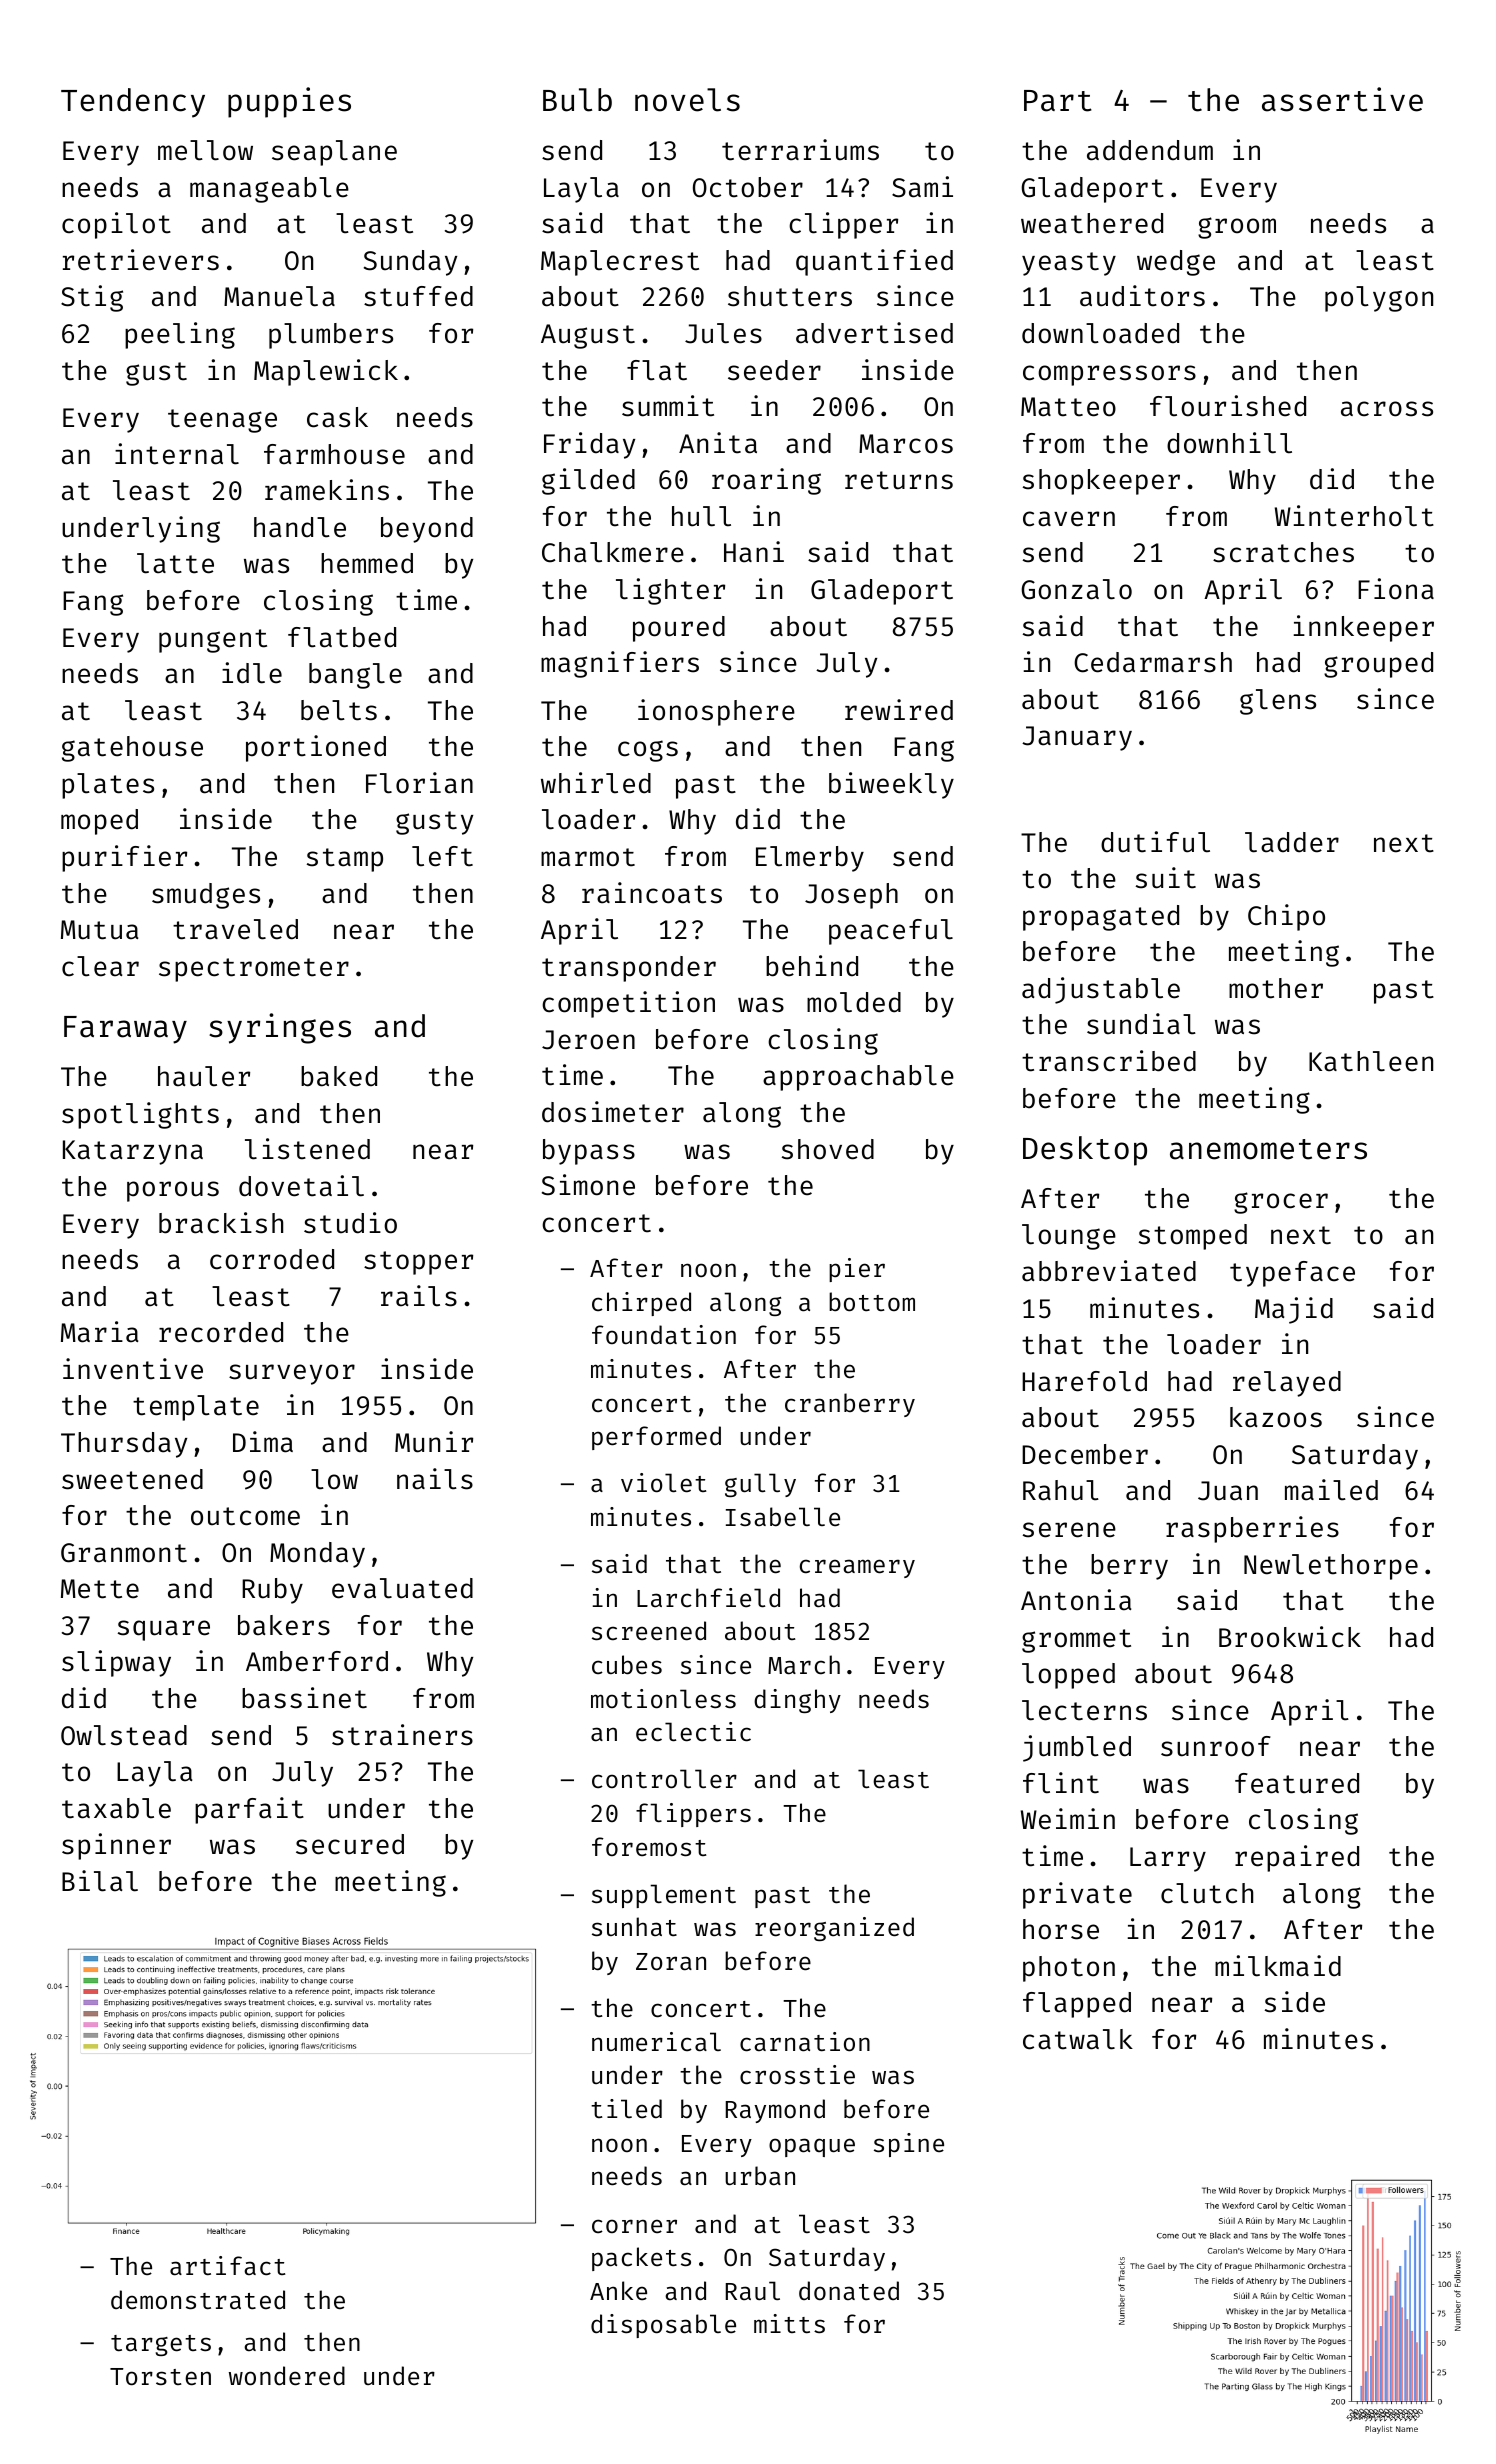 The image size is (1496, 2464). What do you see at coordinates (1292, 1274) in the page?
I see `typeface` at bounding box center [1292, 1274].
